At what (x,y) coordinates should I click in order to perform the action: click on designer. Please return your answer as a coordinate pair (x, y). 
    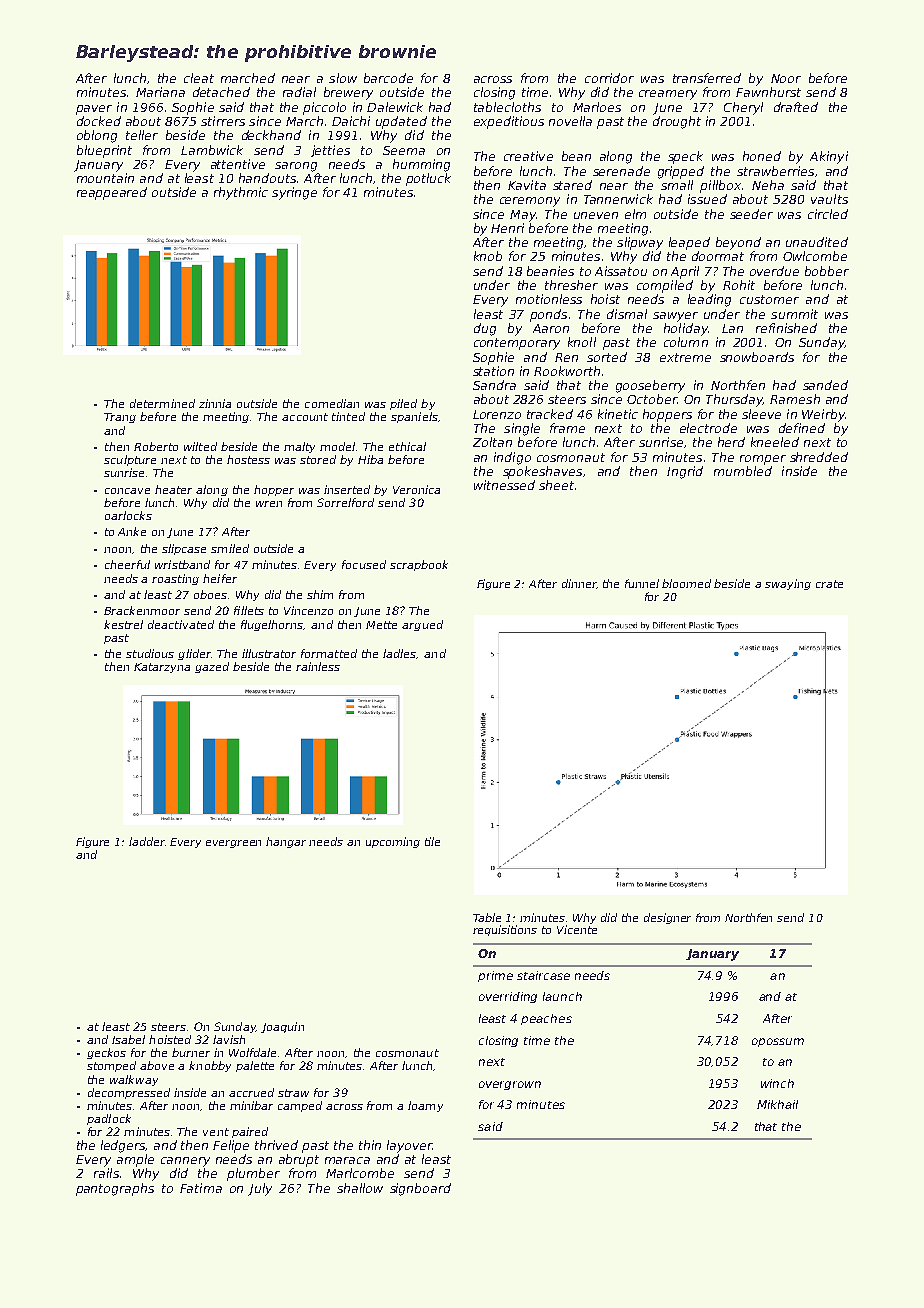
    Looking at the image, I should click on (667, 918).
